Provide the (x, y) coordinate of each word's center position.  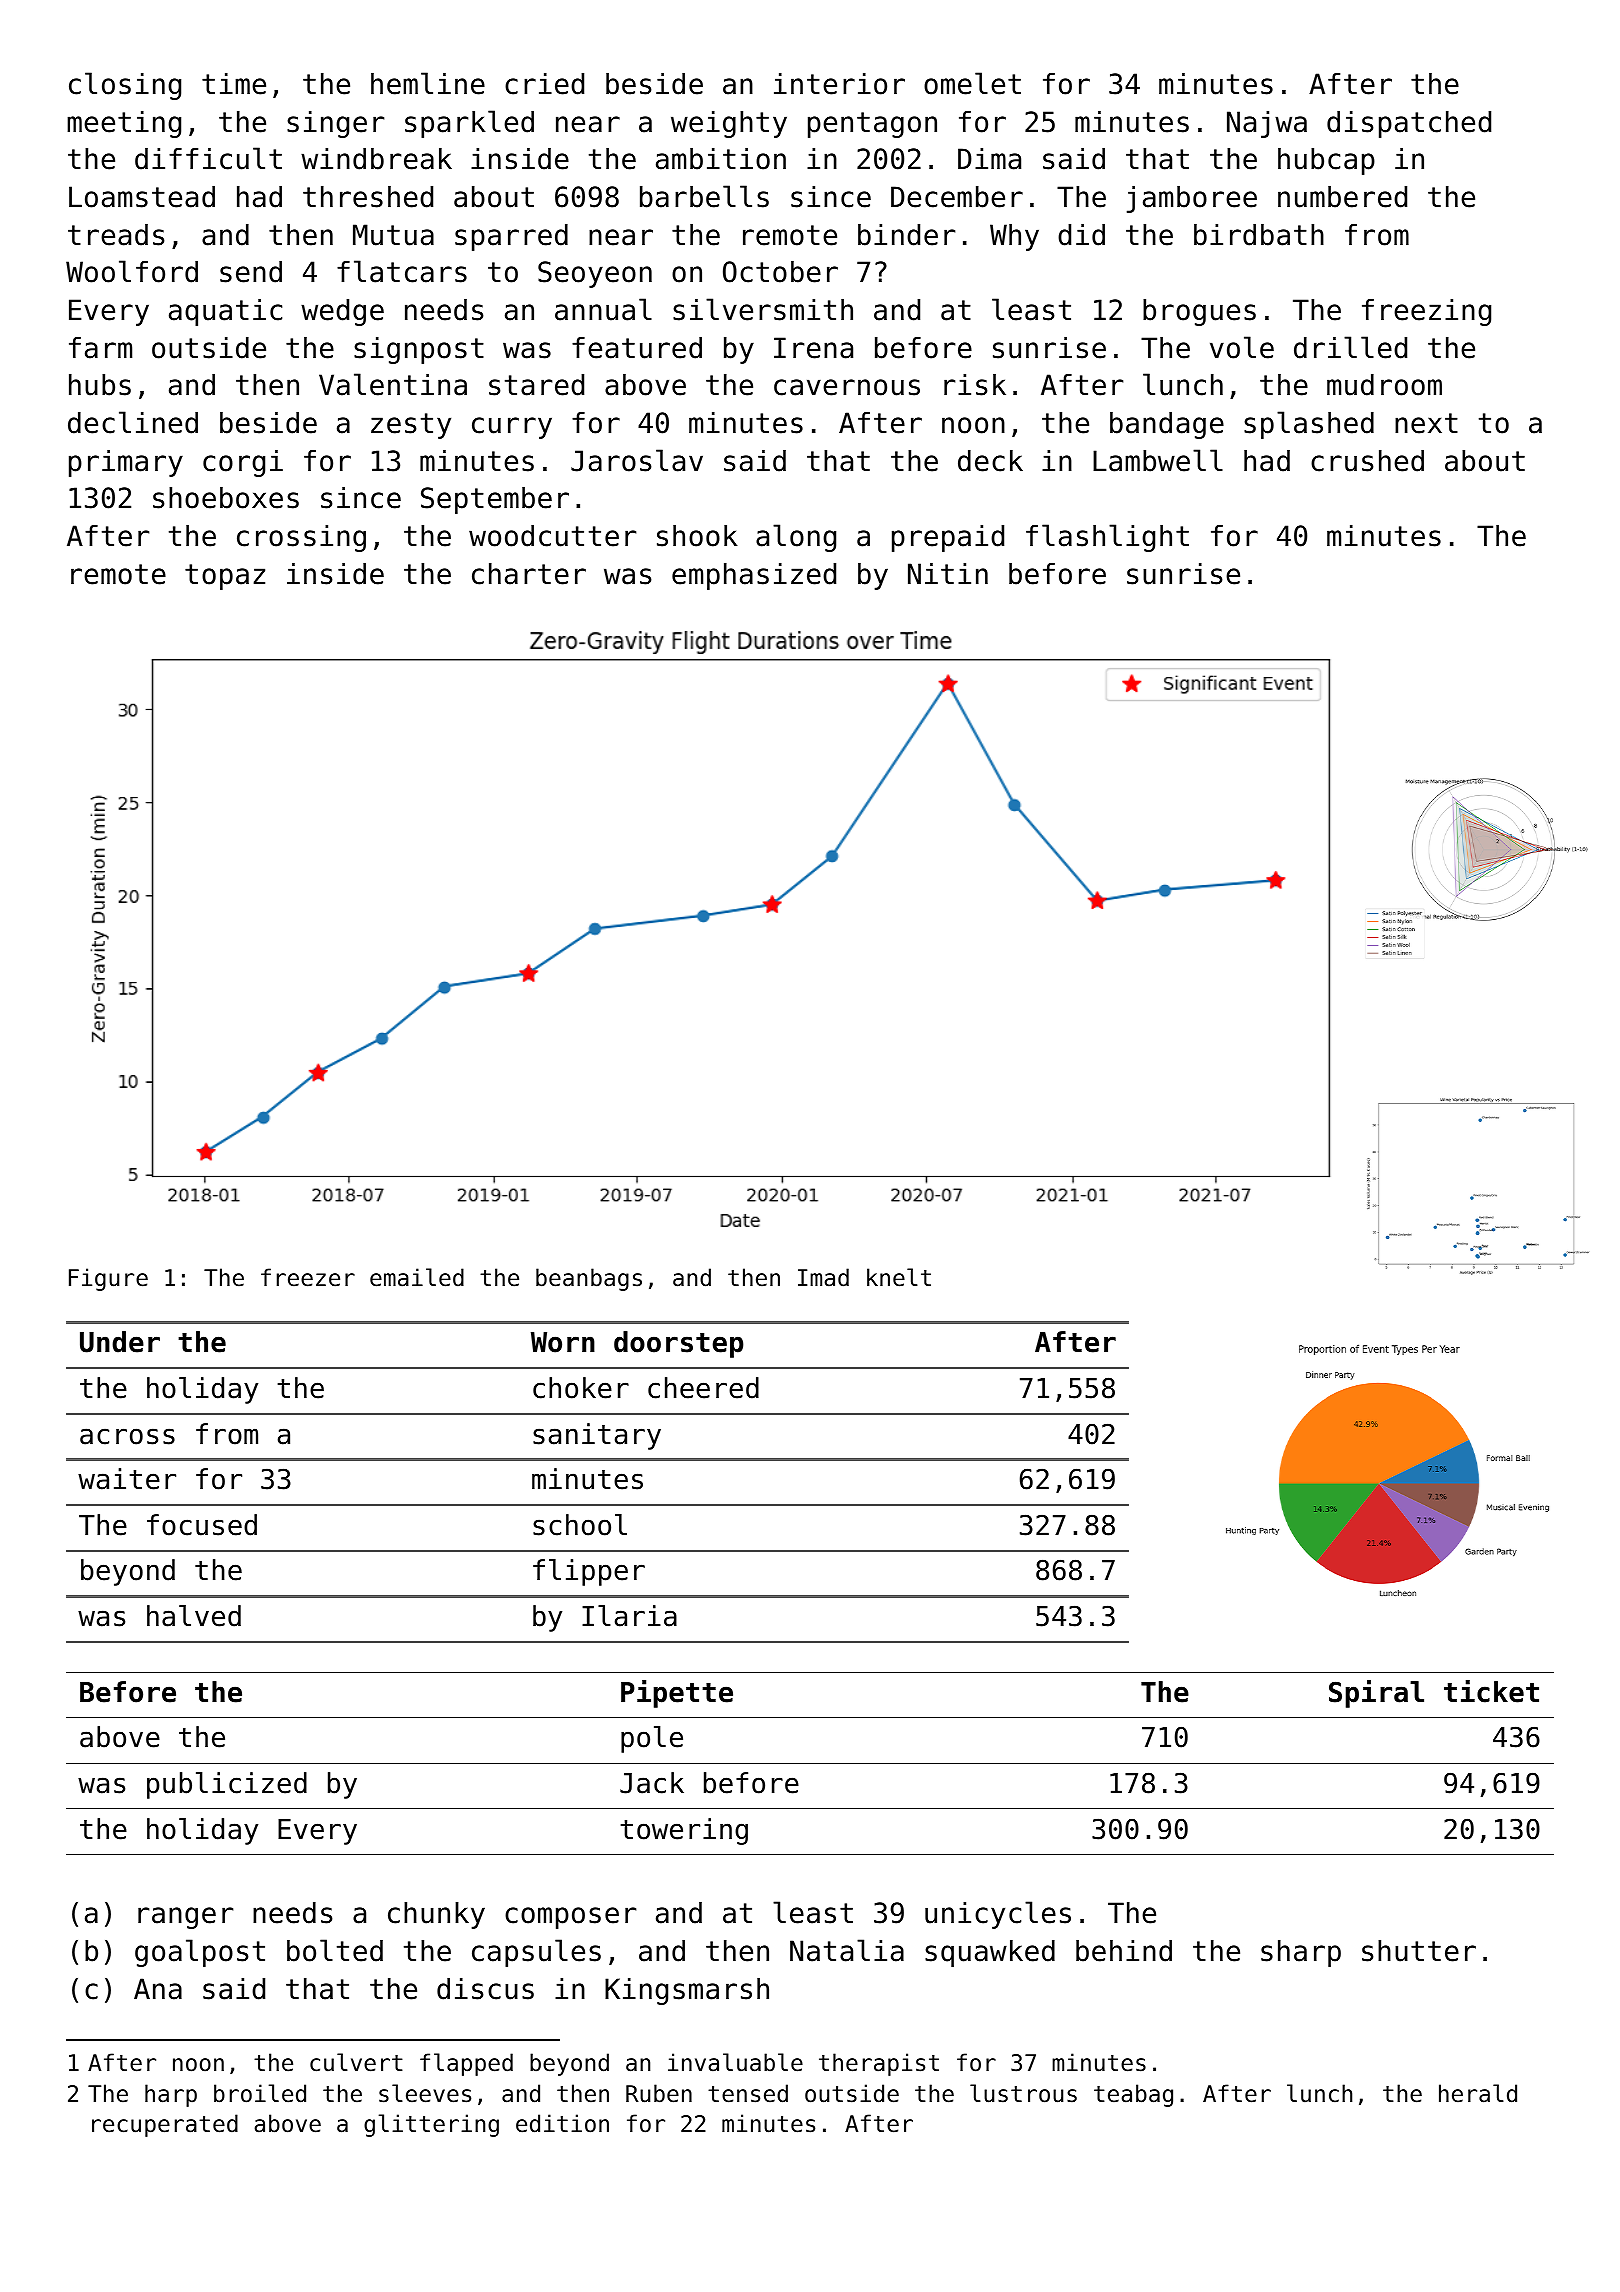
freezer (308, 1277)
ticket (1491, 1691)
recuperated (165, 2125)
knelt (899, 1277)
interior (839, 84)
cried (544, 84)
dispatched (1409, 124)
